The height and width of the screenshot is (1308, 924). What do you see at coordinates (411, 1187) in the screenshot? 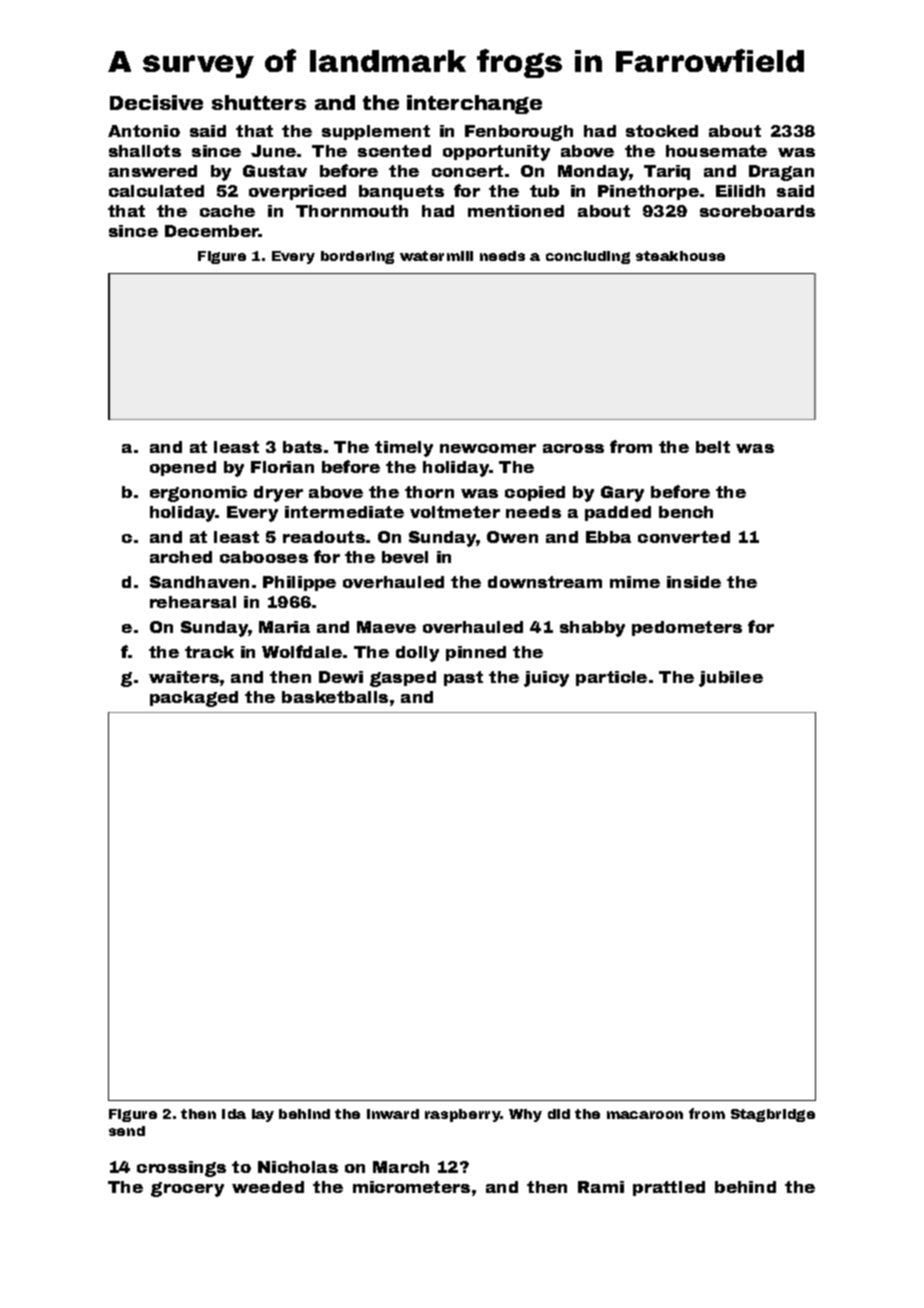
I see `micrometers` at bounding box center [411, 1187].
